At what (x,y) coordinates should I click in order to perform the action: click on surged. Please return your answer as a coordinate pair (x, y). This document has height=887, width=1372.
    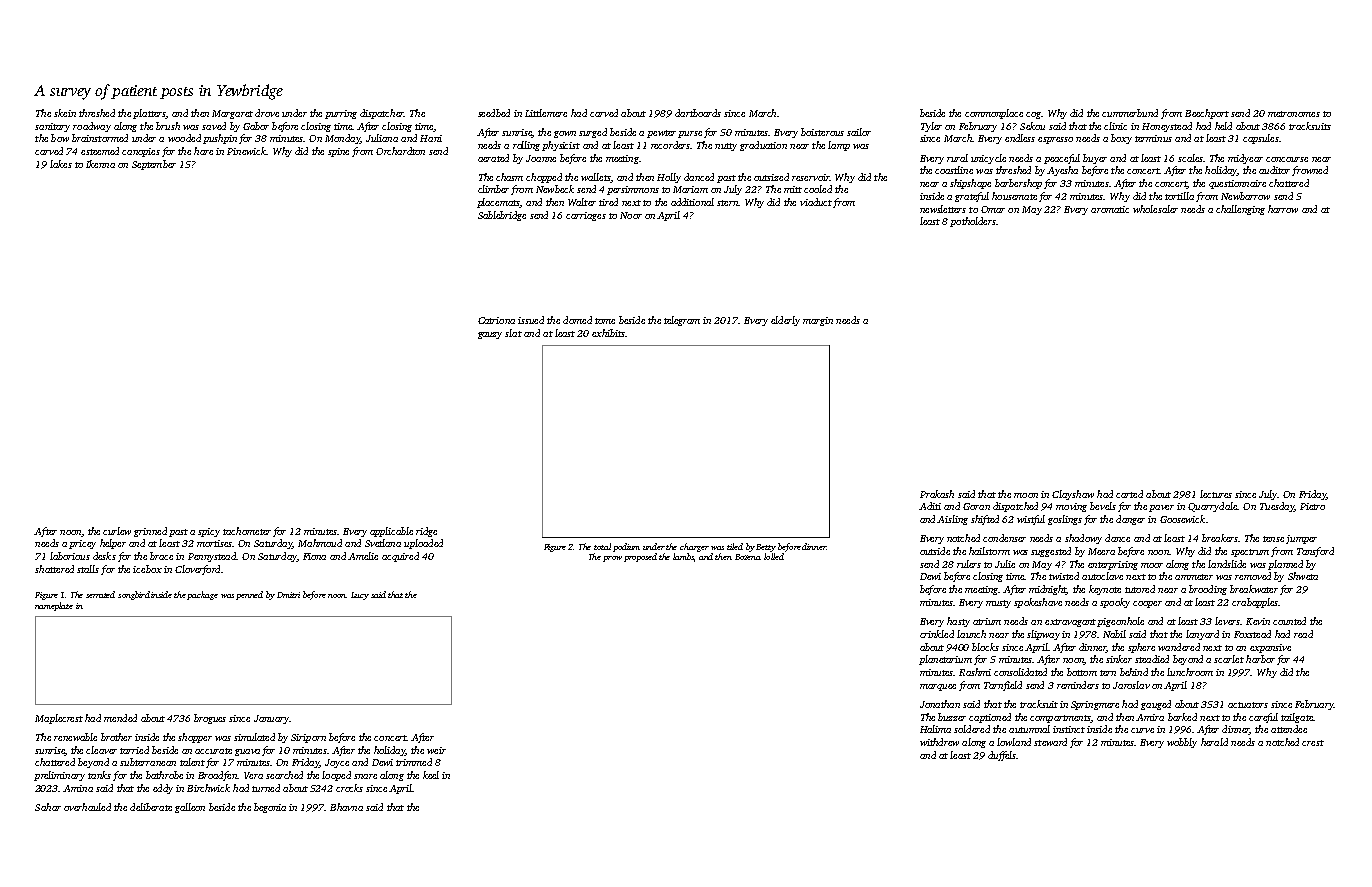
    Looking at the image, I should click on (593, 133).
